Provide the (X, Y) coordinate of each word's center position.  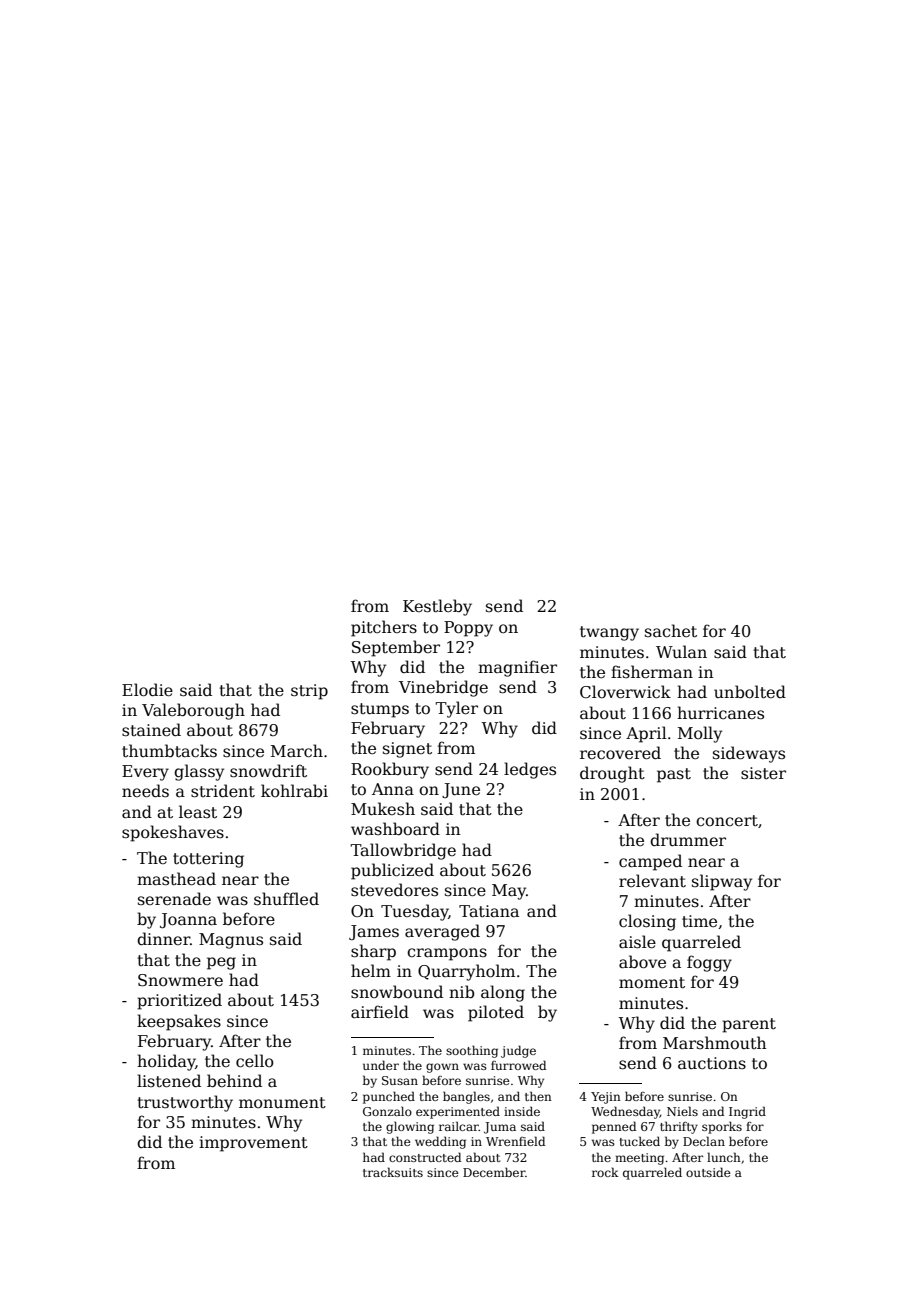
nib (461, 991)
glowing (410, 1127)
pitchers (384, 628)
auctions (712, 1063)
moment (652, 983)
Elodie (147, 690)
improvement (253, 1144)
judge (518, 1051)
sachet (671, 630)
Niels (682, 1111)
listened (169, 1081)
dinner (163, 938)
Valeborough (193, 711)
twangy (609, 633)
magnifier (517, 668)
